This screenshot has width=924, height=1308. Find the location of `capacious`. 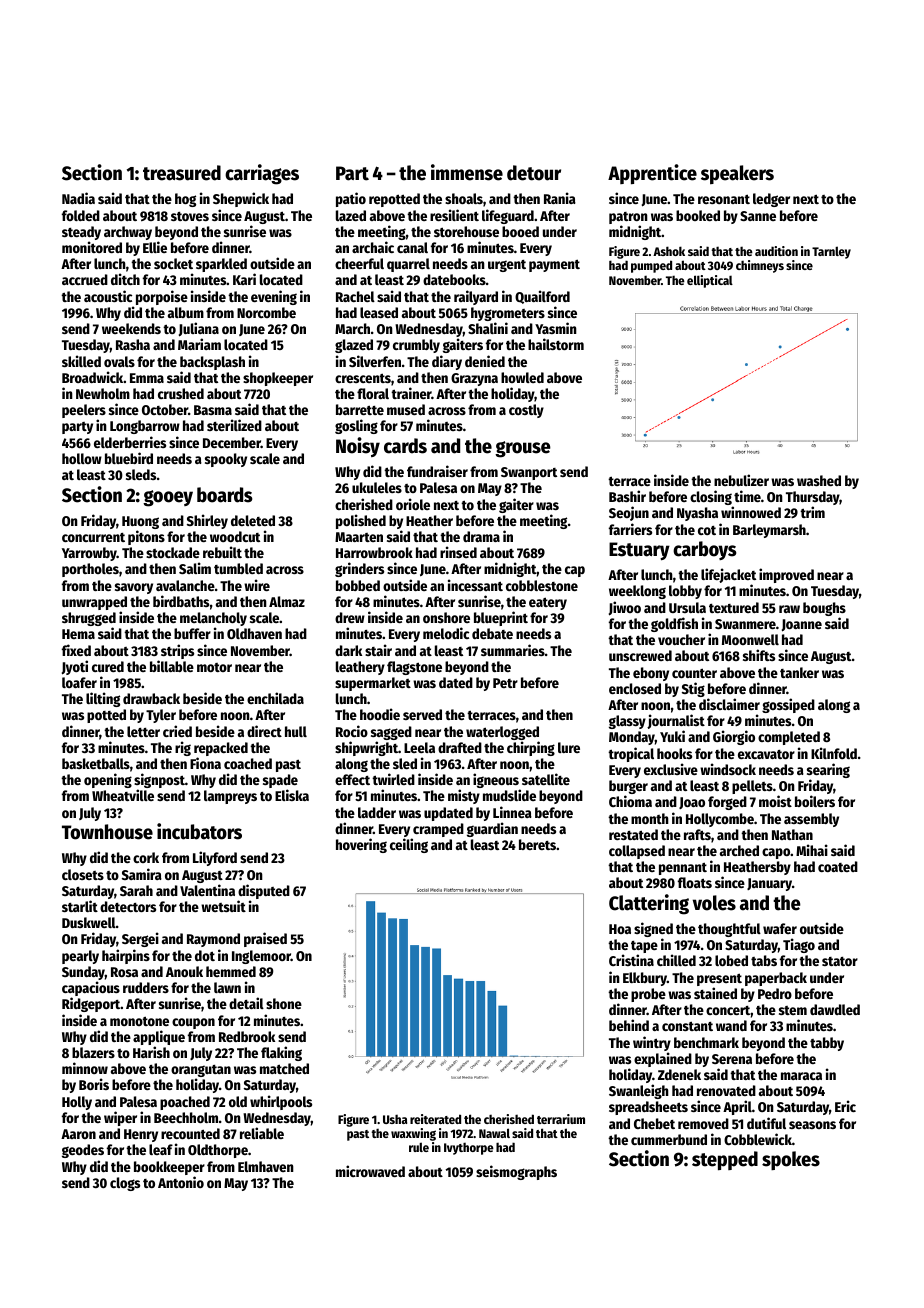

capacious is located at coordinates (91, 989).
